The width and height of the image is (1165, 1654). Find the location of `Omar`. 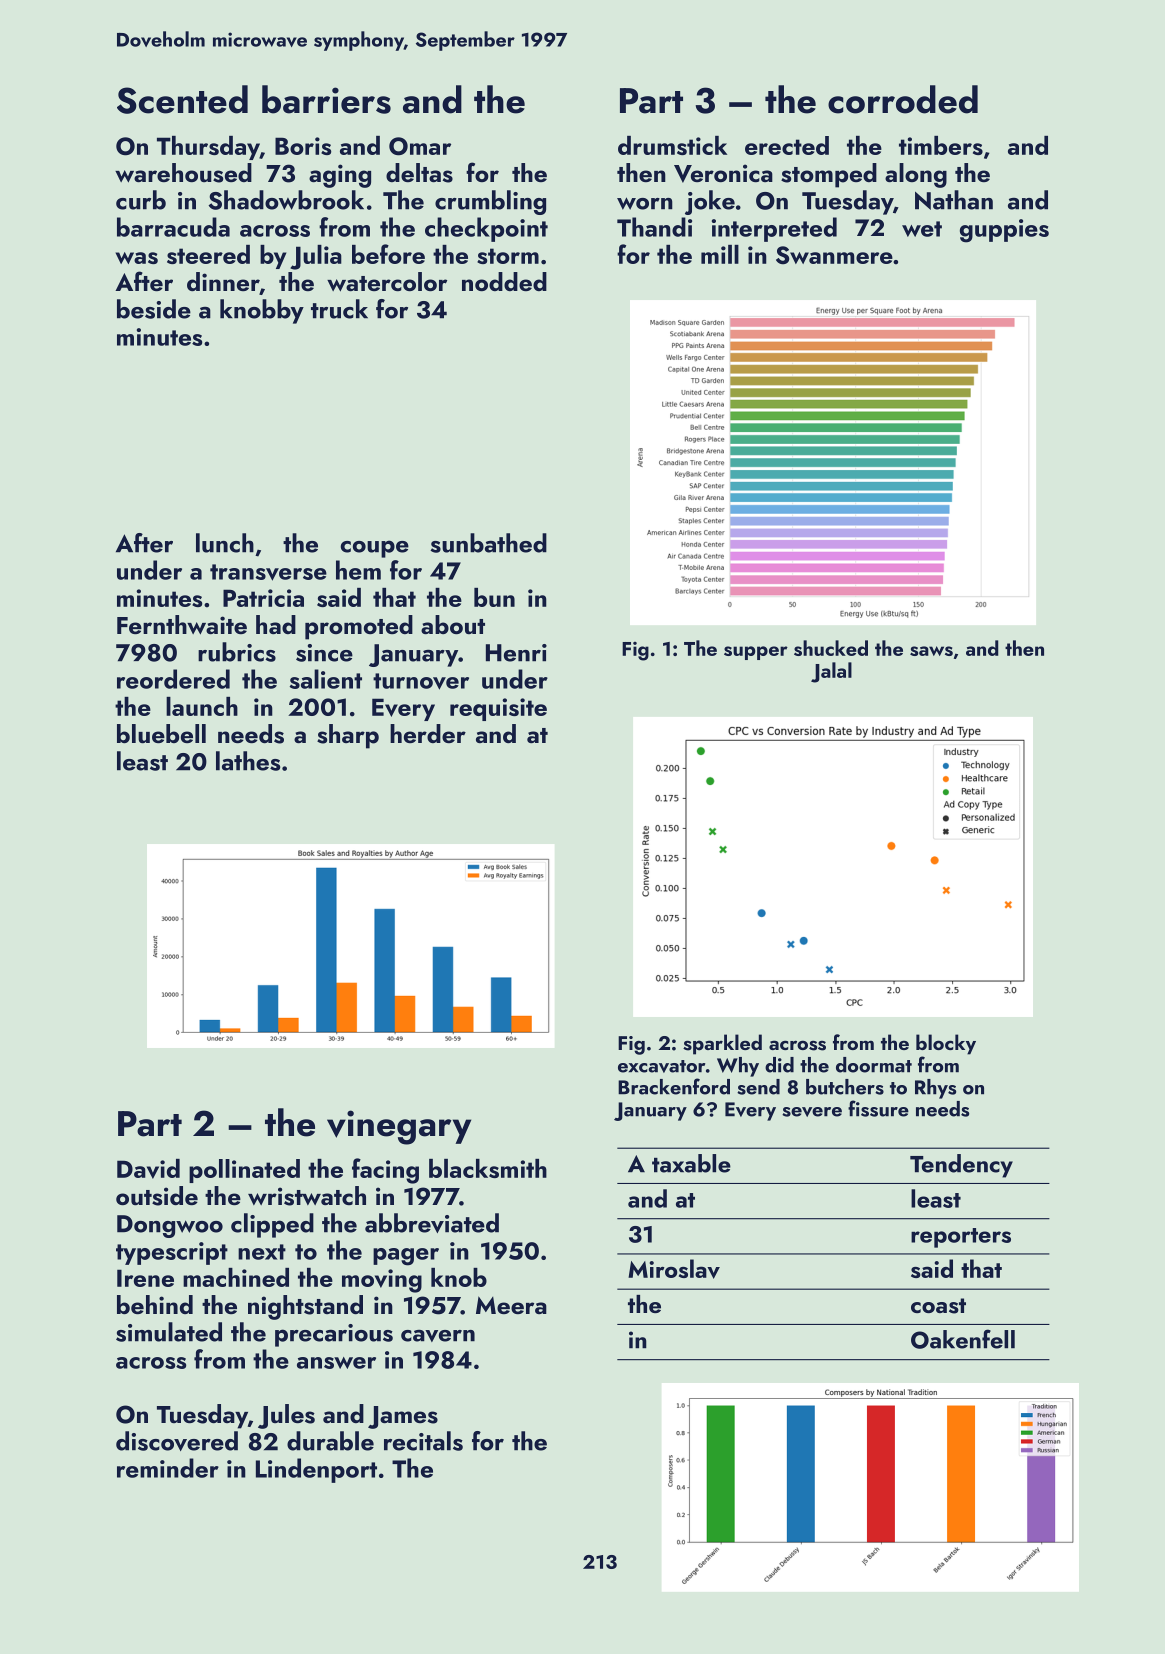

Omar is located at coordinates (420, 146).
